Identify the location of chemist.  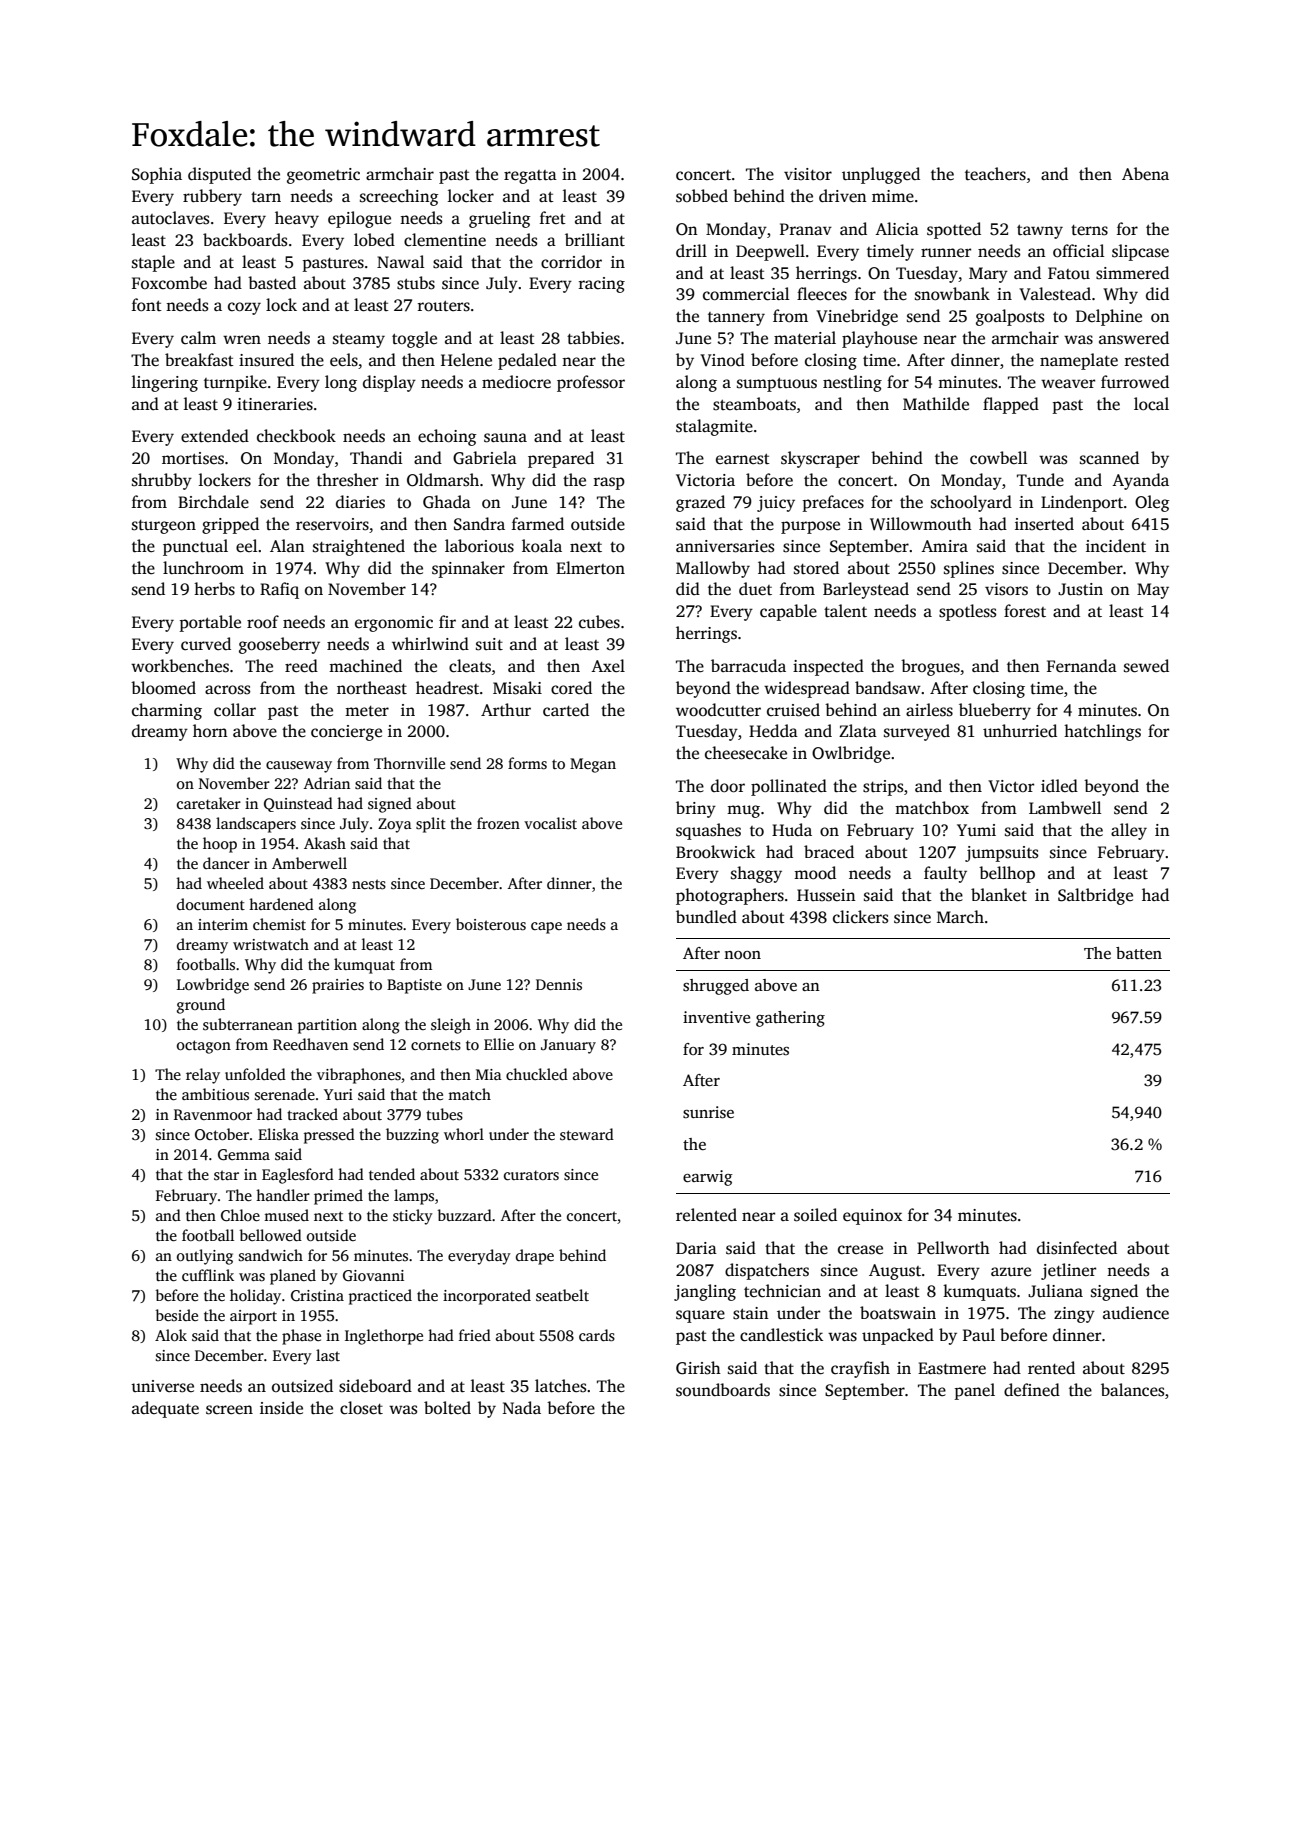
(279, 924).
